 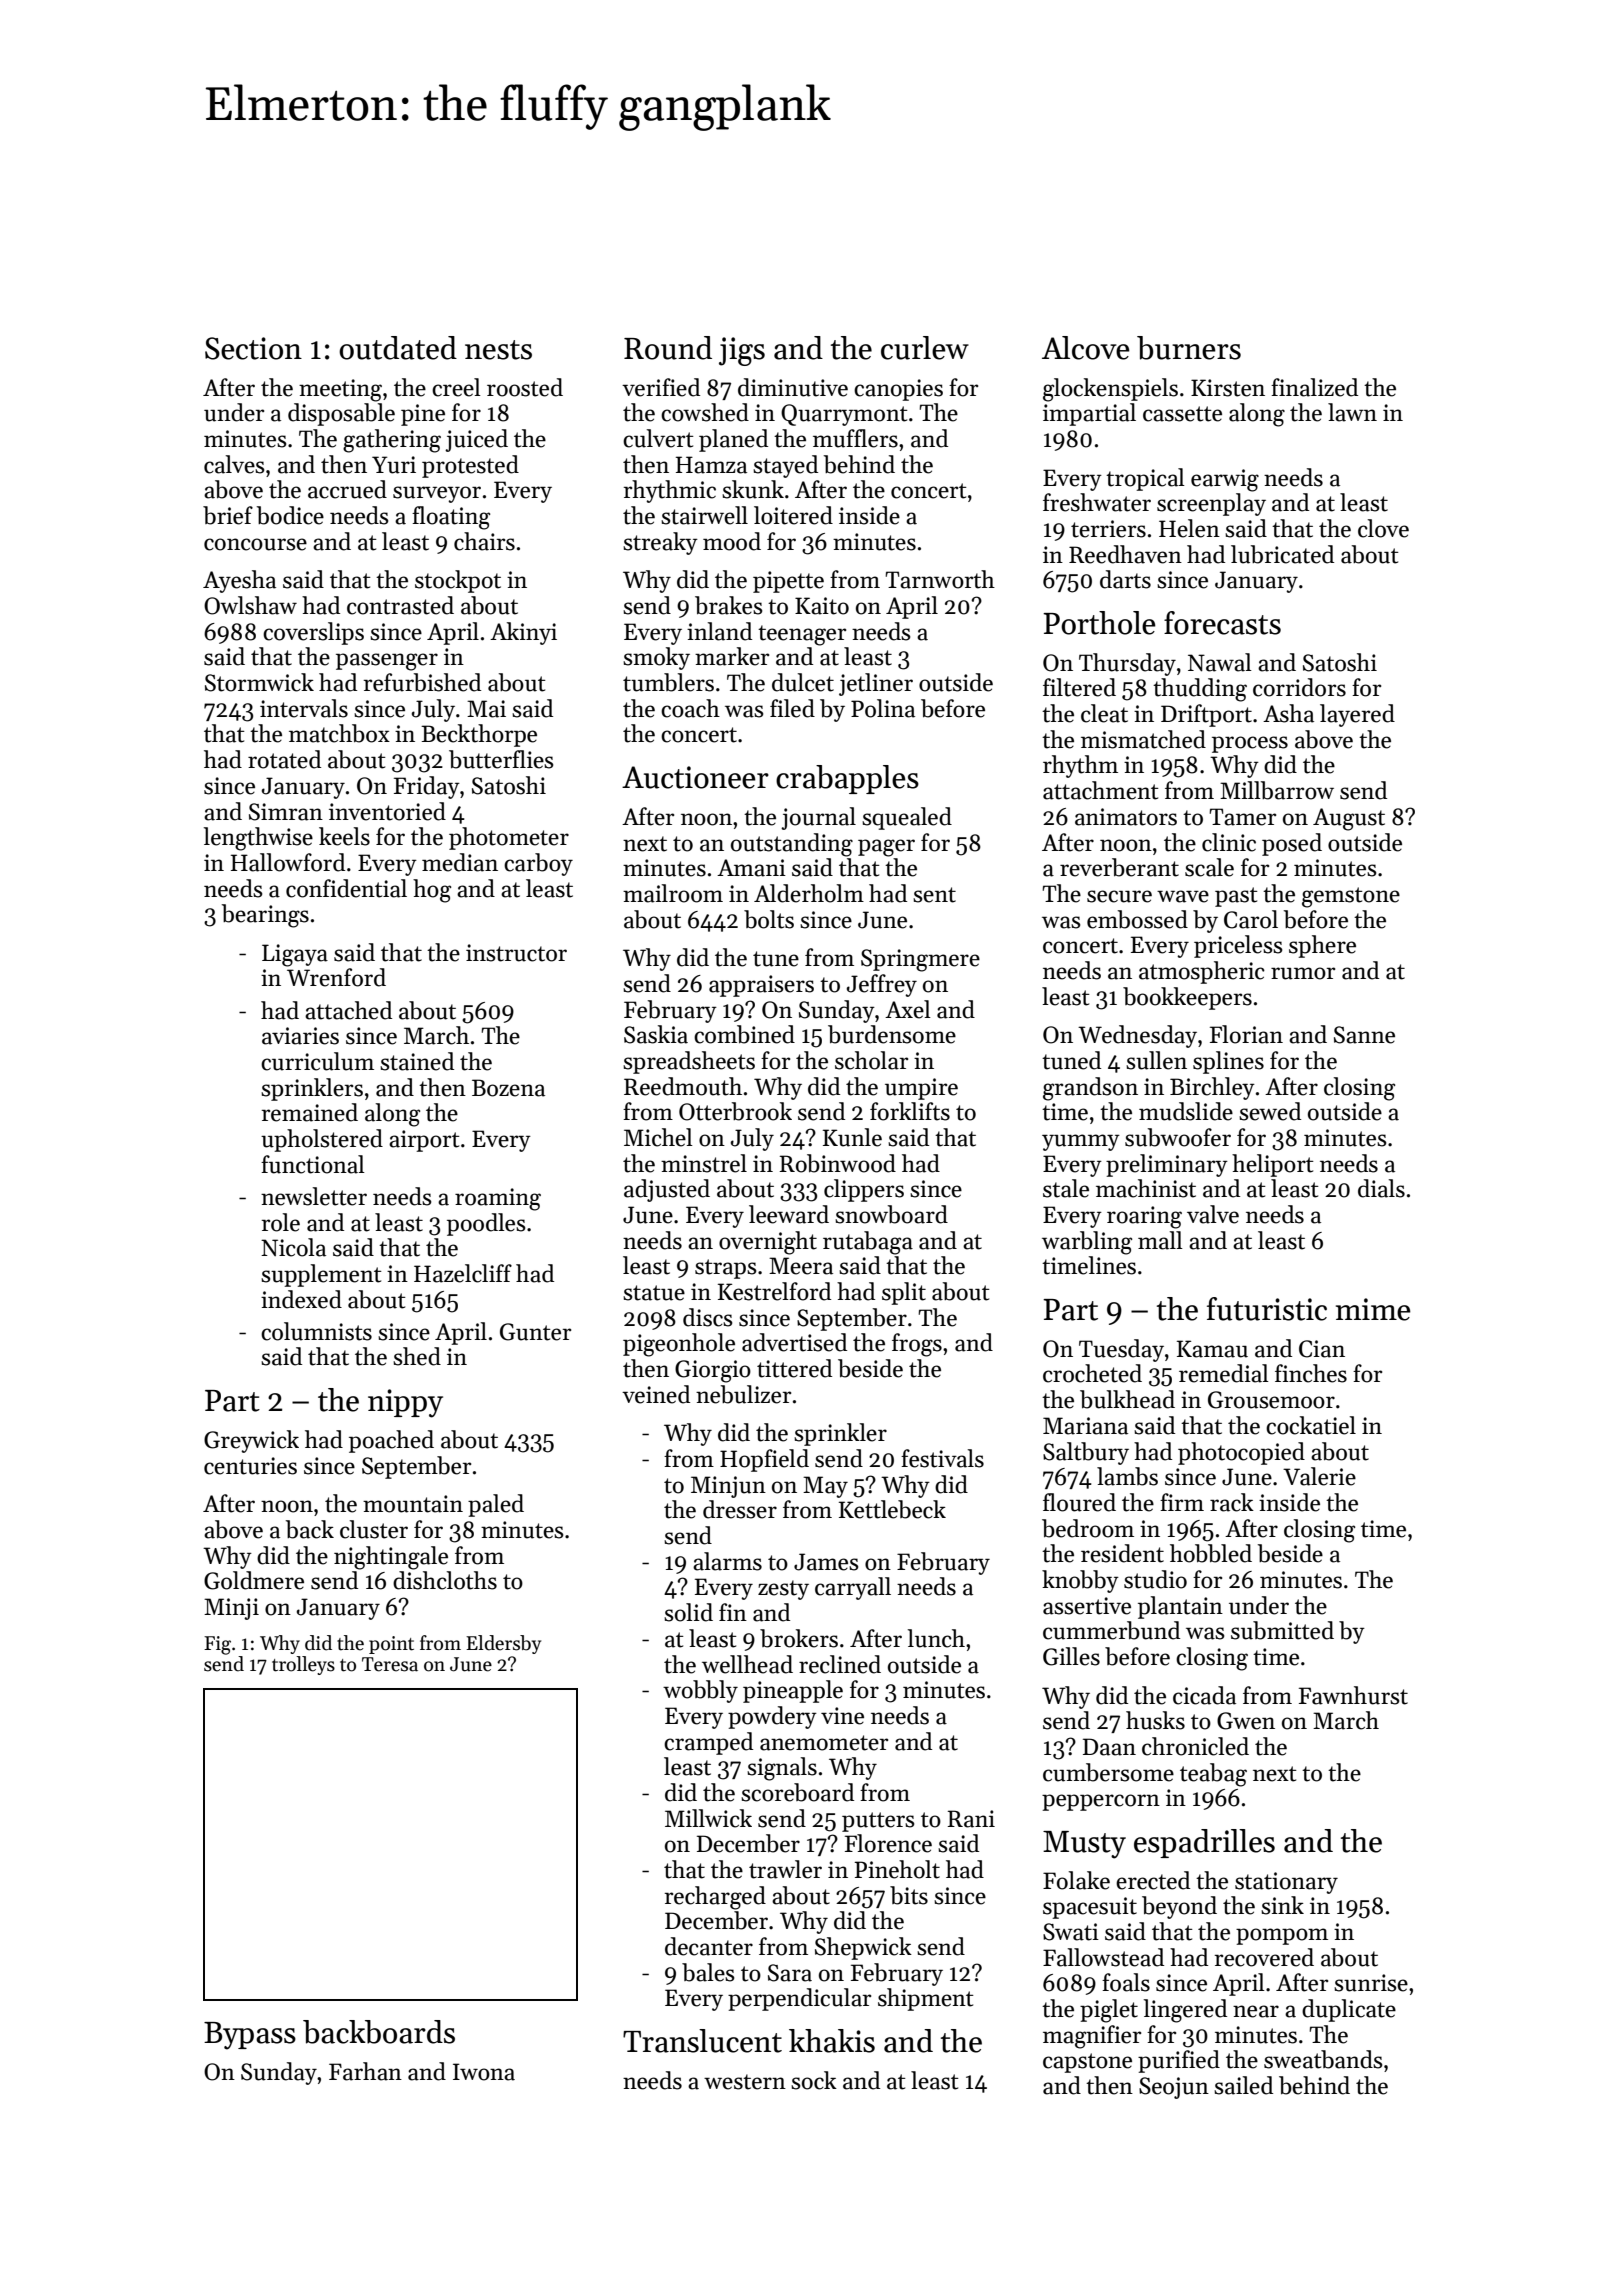 What do you see at coordinates (1232, 1502) in the screenshot?
I see `rack` at bounding box center [1232, 1502].
